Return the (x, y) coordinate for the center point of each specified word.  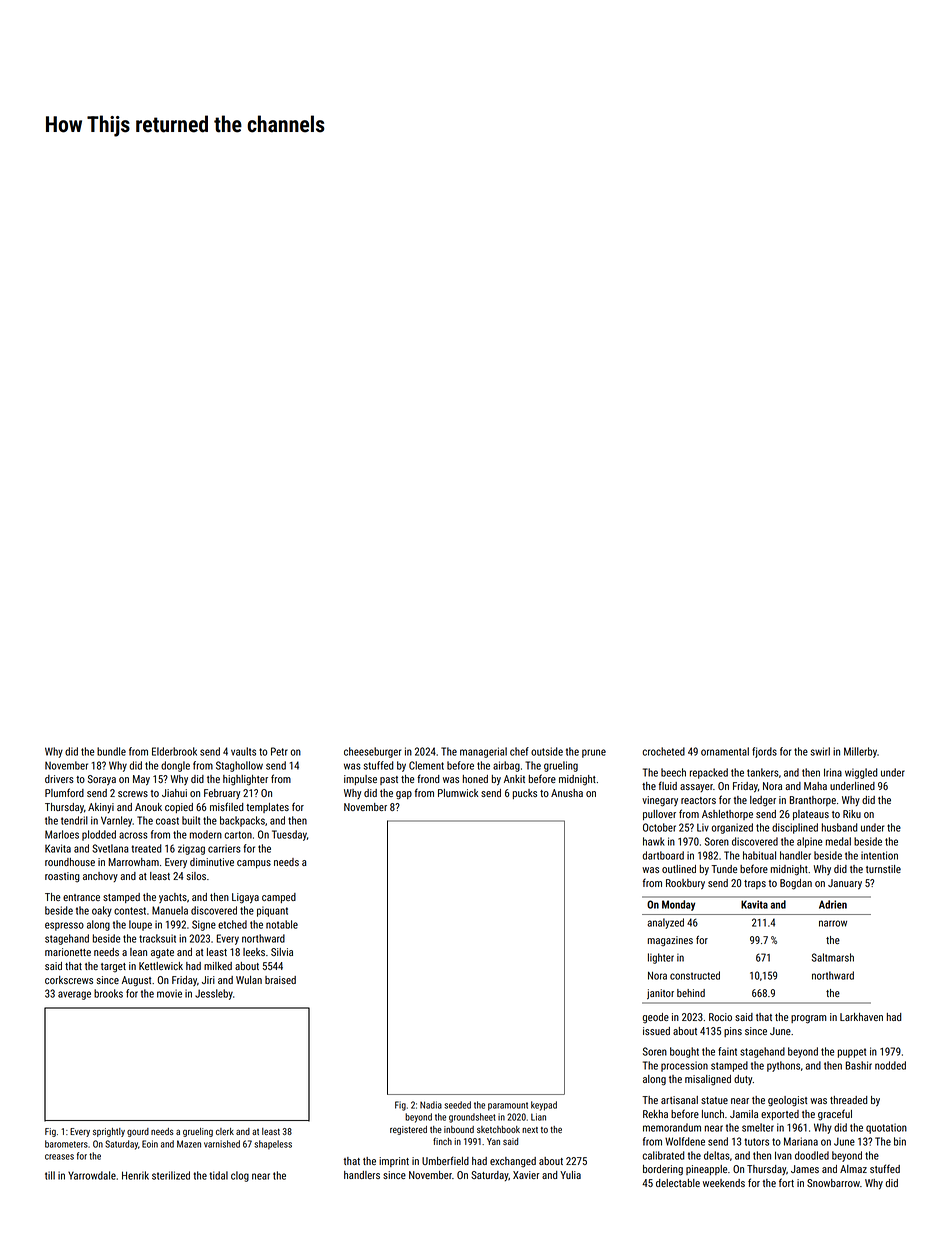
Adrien (833, 904)
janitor (660, 994)
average (74, 995)
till (50, 1175)
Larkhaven (861, 1017)
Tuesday (289, 835)
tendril (74, 820)
